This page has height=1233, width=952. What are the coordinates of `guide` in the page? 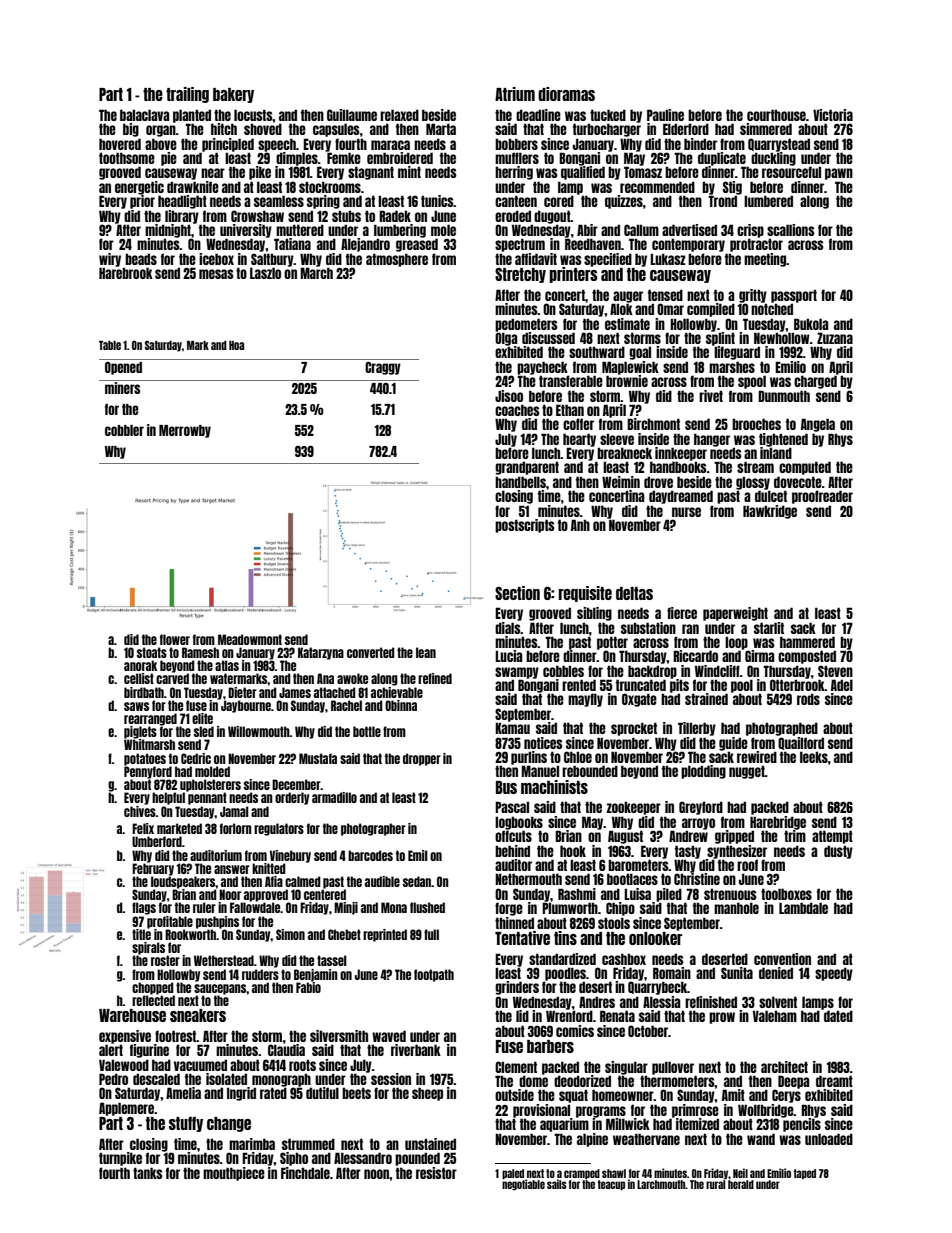 It's located at (733, 744).
